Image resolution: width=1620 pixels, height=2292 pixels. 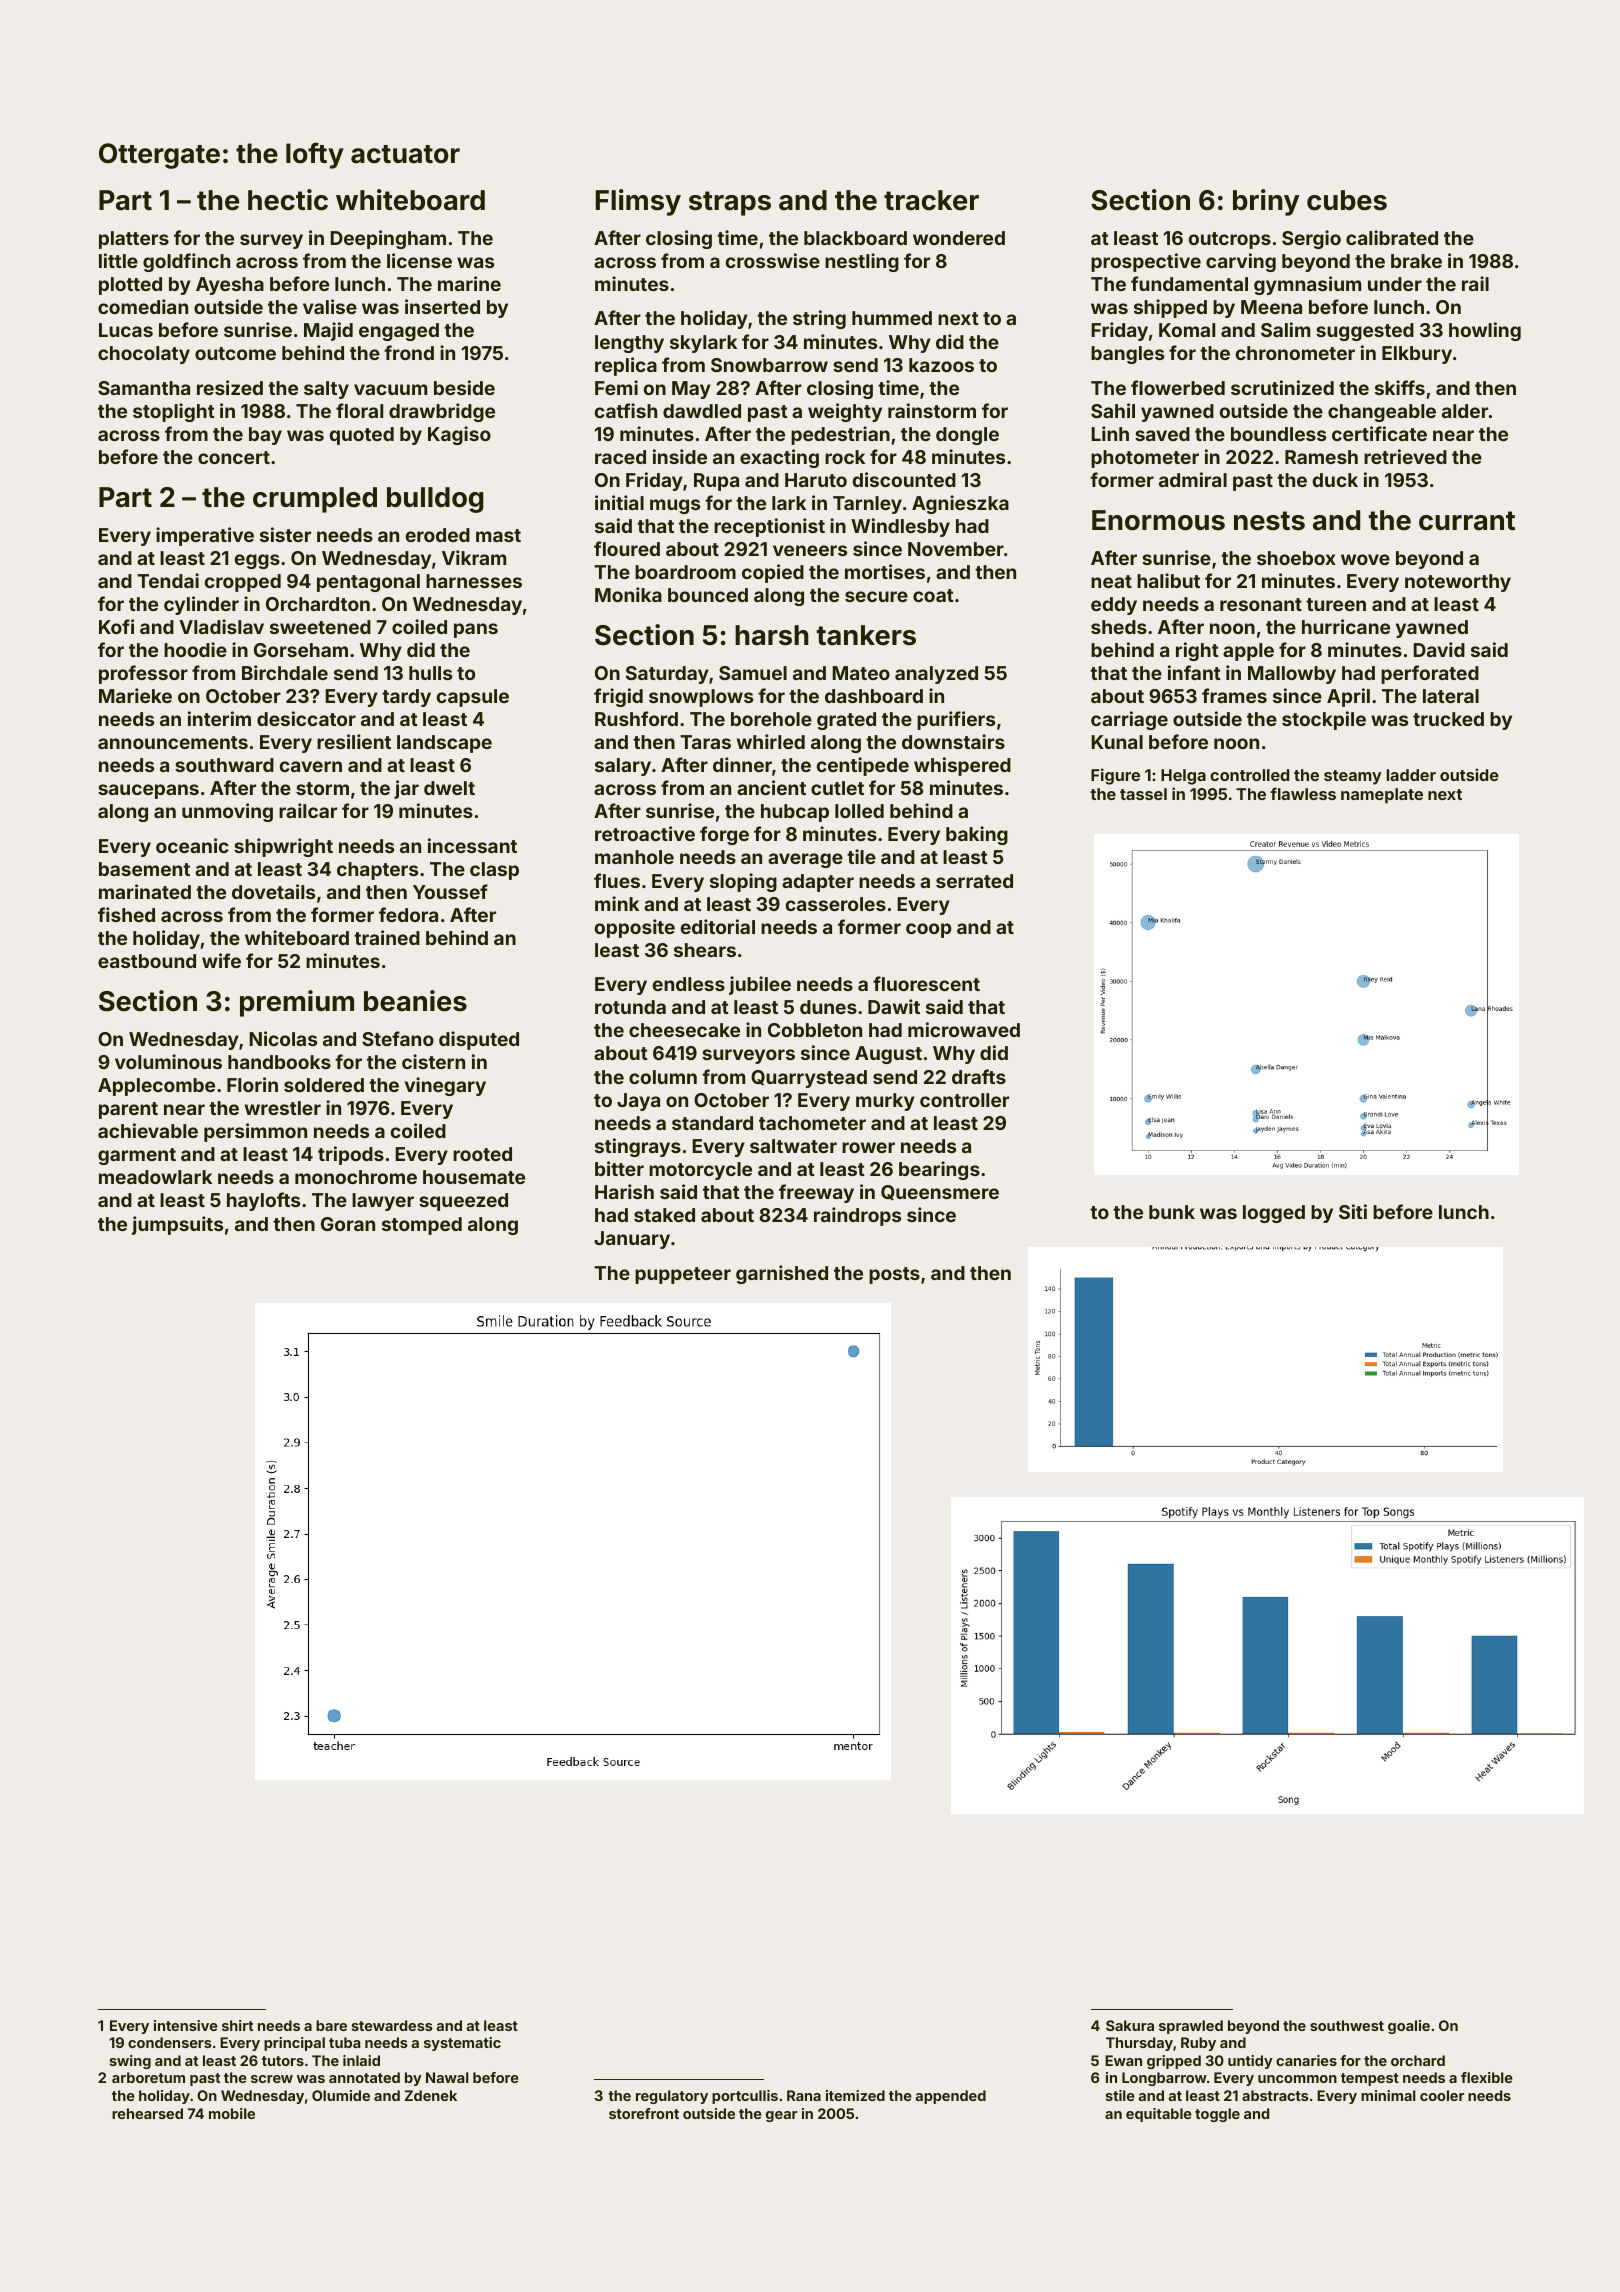 I want to click on ladder, so click(x=1411, y=775).
